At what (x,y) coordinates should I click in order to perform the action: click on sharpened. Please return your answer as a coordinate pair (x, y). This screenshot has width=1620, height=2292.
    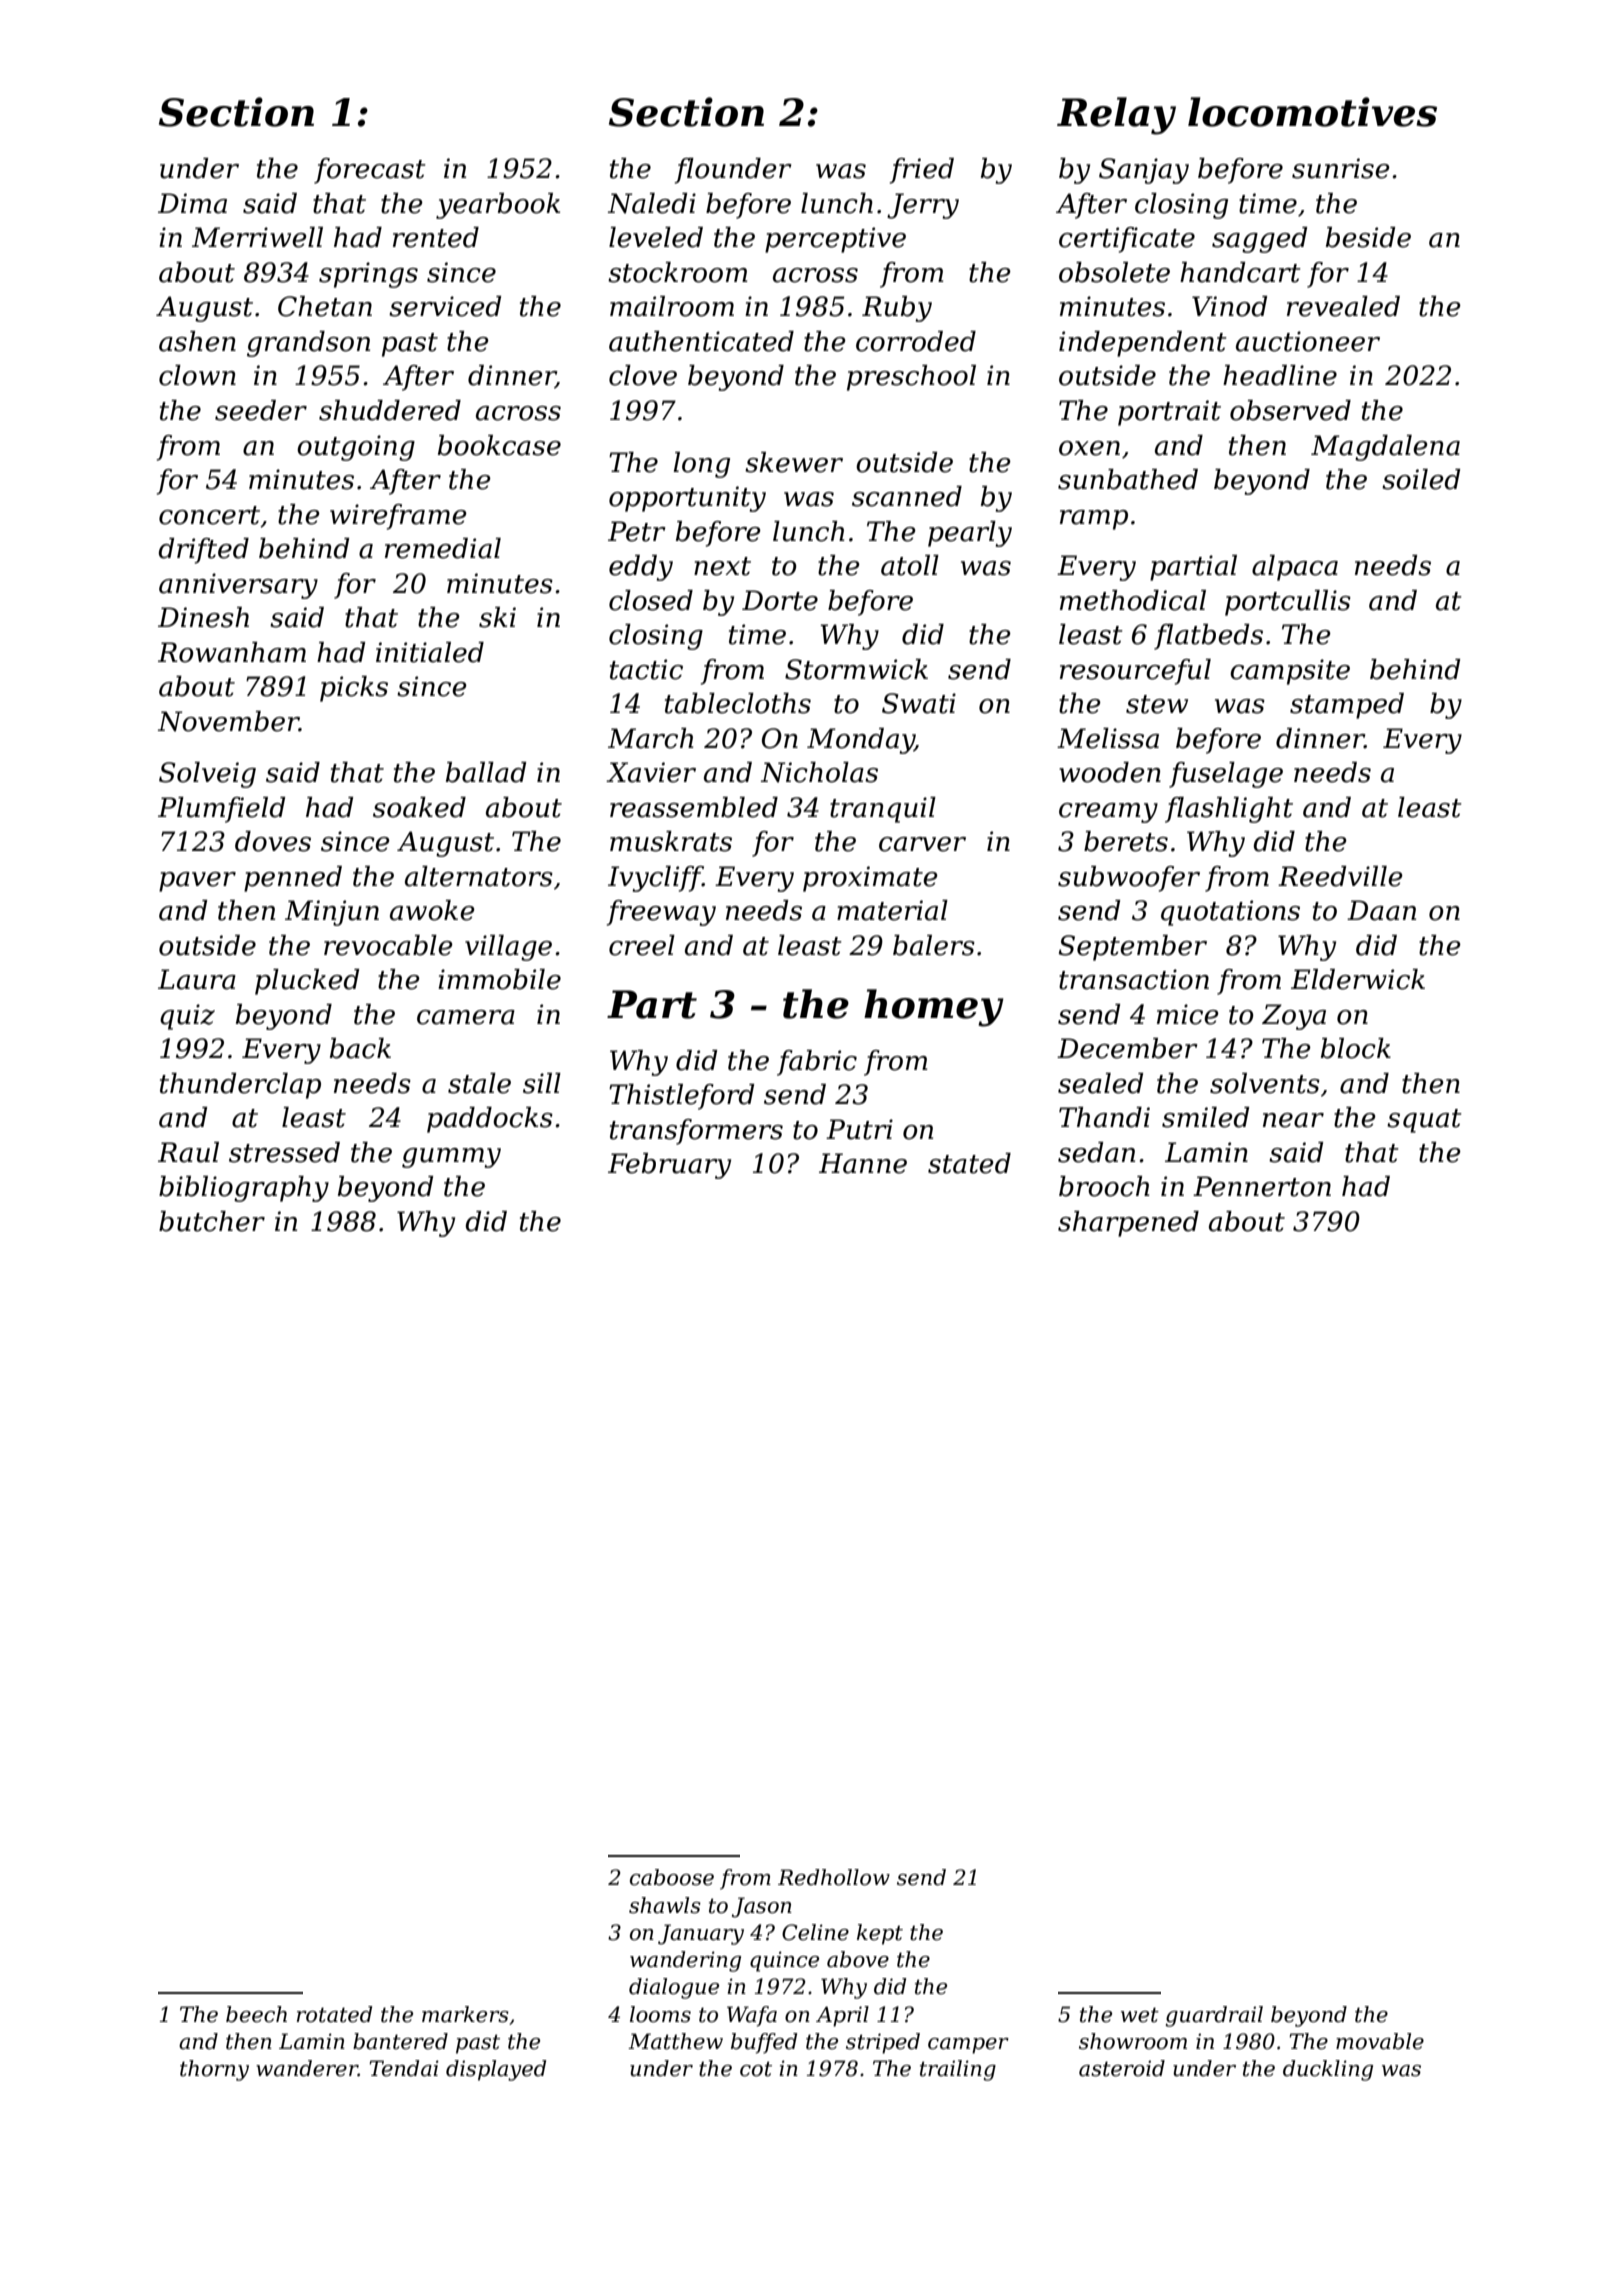
    Looking at the image, I should click on (1128, 1224).
